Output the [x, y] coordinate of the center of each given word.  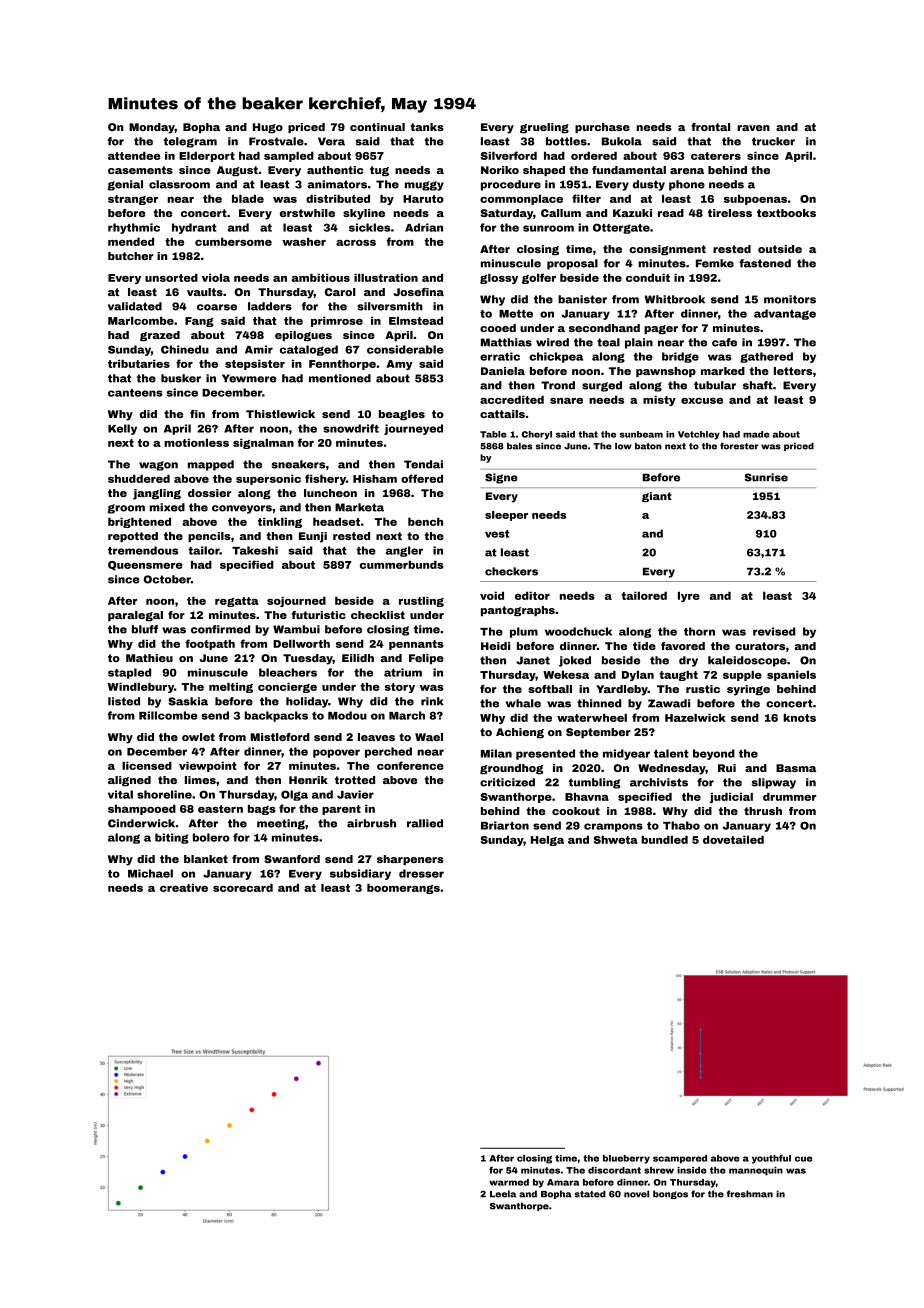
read [671, 213]
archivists [659, 782]
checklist [378, 615]
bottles [566, 141]
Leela [503, 1194]
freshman [750, 1194]
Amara [563, 1182]
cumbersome [233, 242]
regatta [237, 602]
